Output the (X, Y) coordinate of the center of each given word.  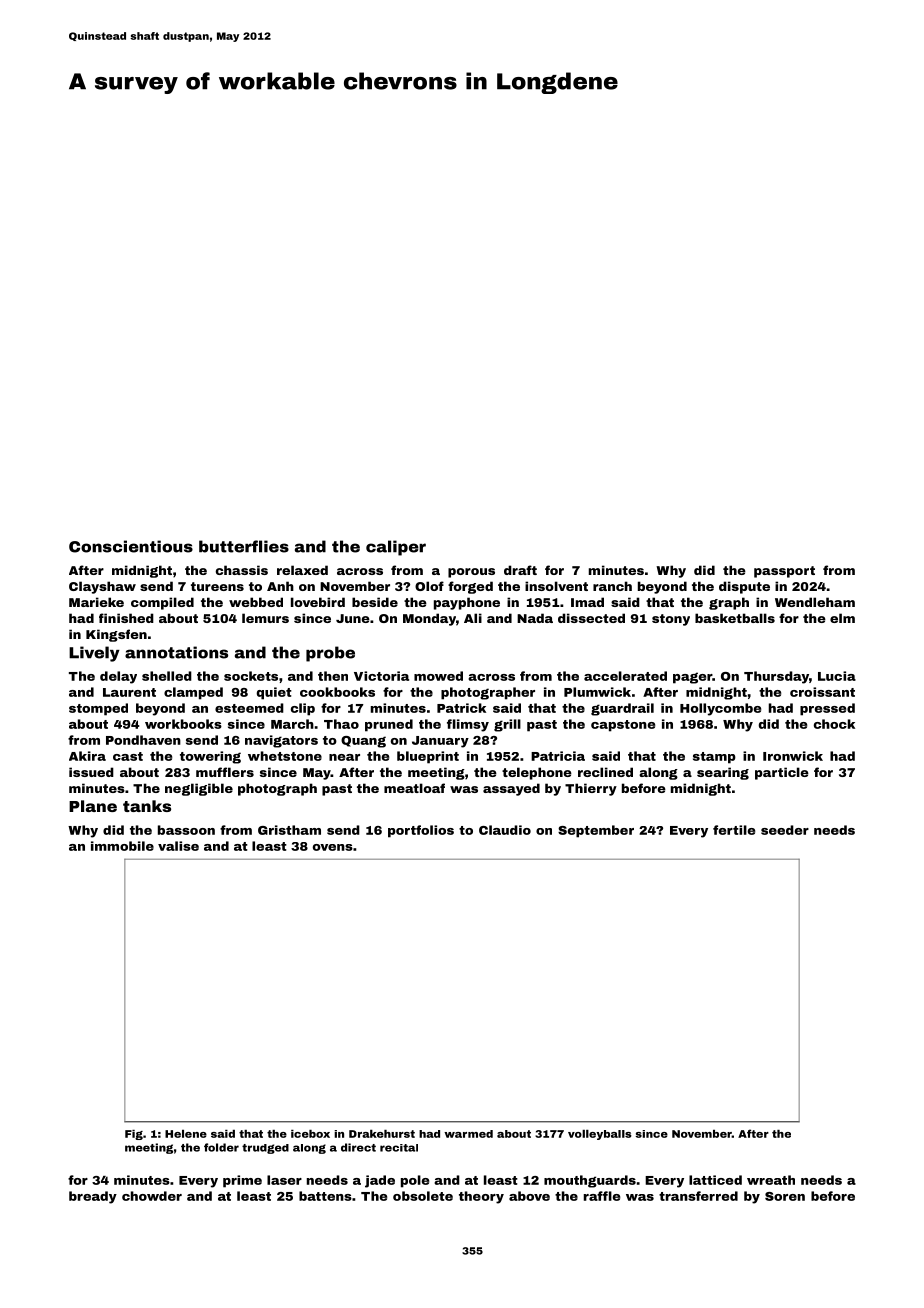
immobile (122, 846)
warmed (468, 1134)
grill (507, 725)
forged (470, 587)
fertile (734, 830)
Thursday (776, 677)
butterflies (244, 546)
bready (93, 1197)
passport (784, 572)
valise (178, 846)
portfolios (421, 831)
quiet (274, 693)
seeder (785, 830)
